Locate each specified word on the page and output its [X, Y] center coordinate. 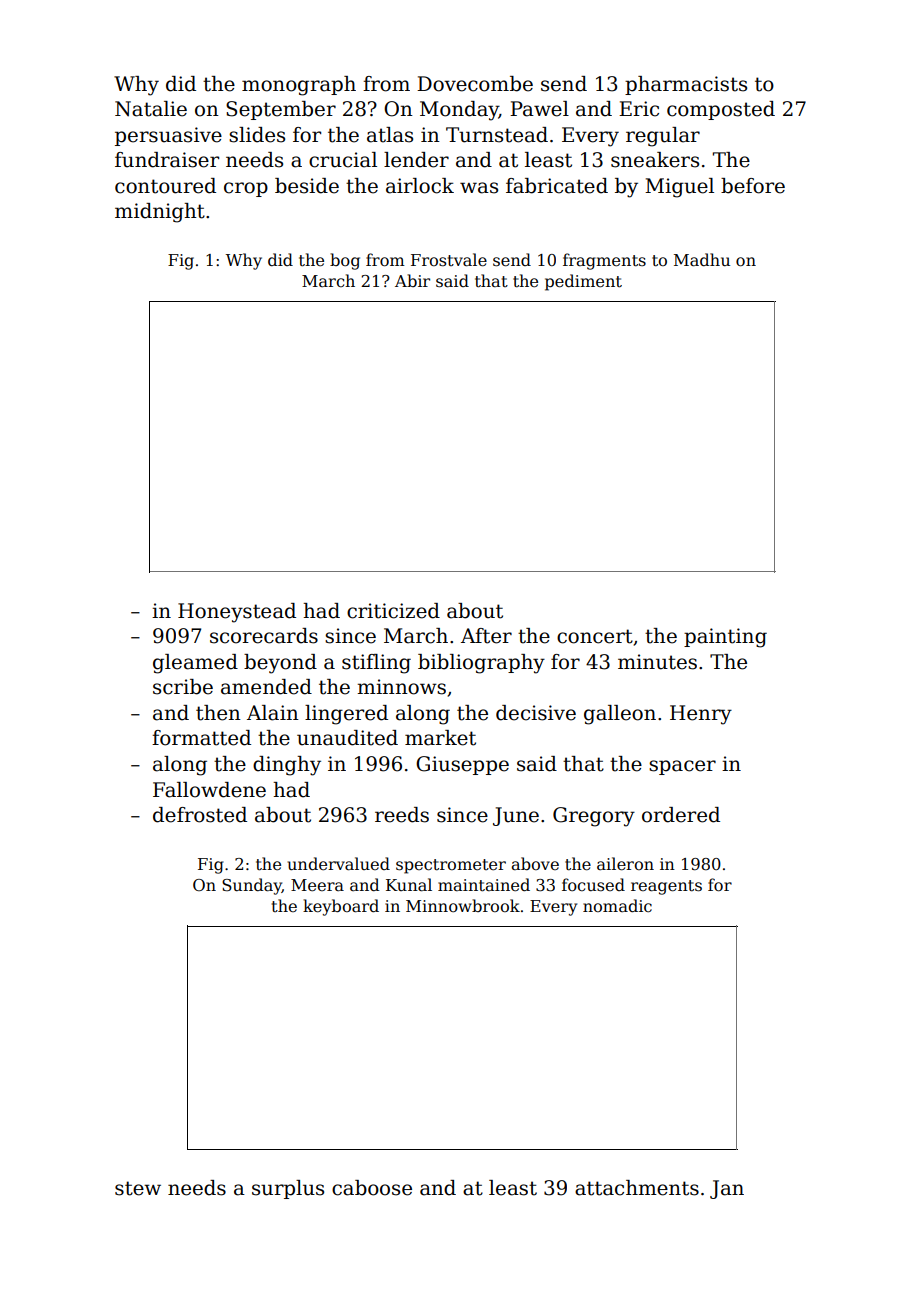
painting [725, 638]
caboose [372, 1188]
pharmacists [686, 85]
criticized [393, 611]
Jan [727, 1189]
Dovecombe [475, 84]
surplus [288, 1189]
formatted [201, 738]
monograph [299, 86]
